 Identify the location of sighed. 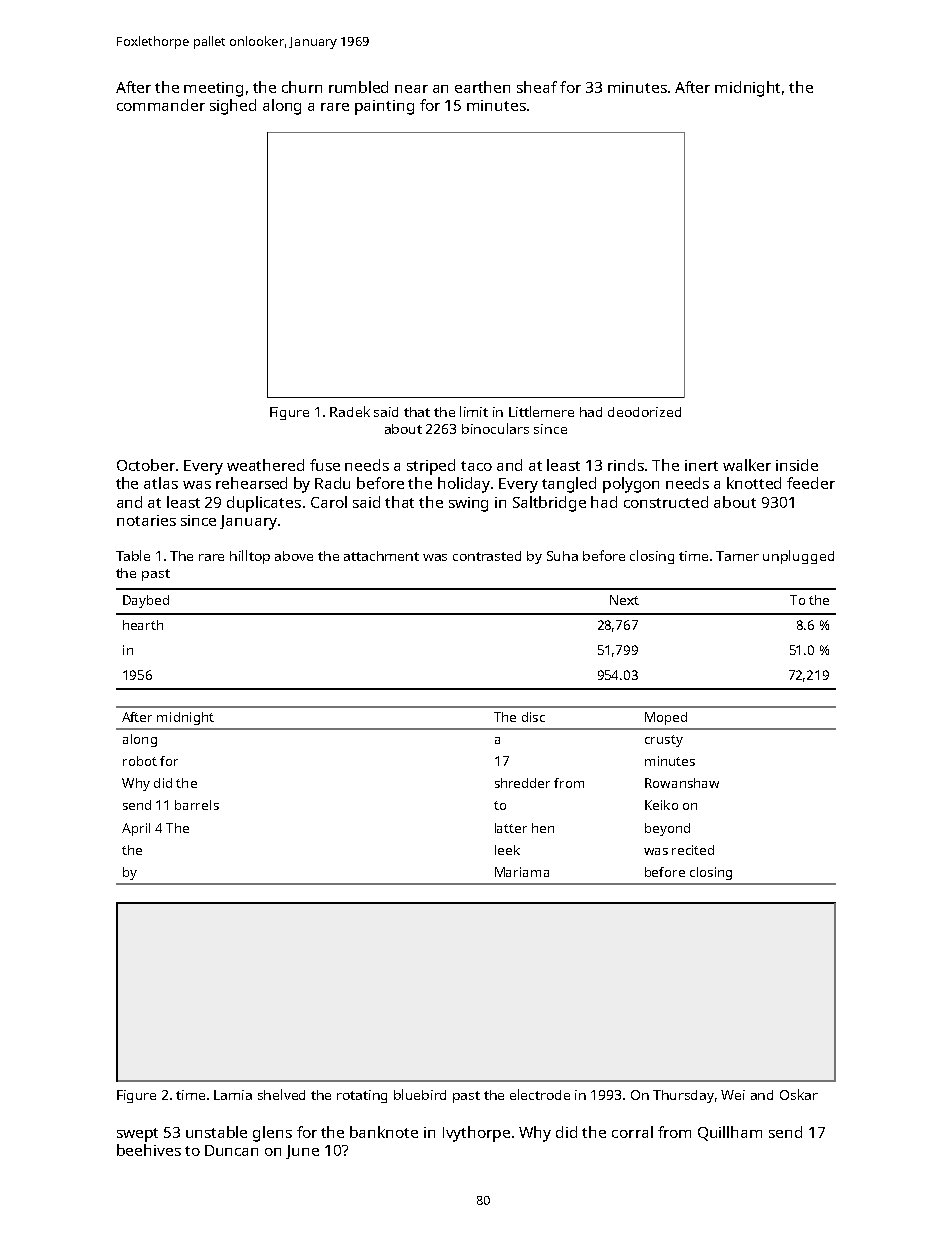
(233, 107).
